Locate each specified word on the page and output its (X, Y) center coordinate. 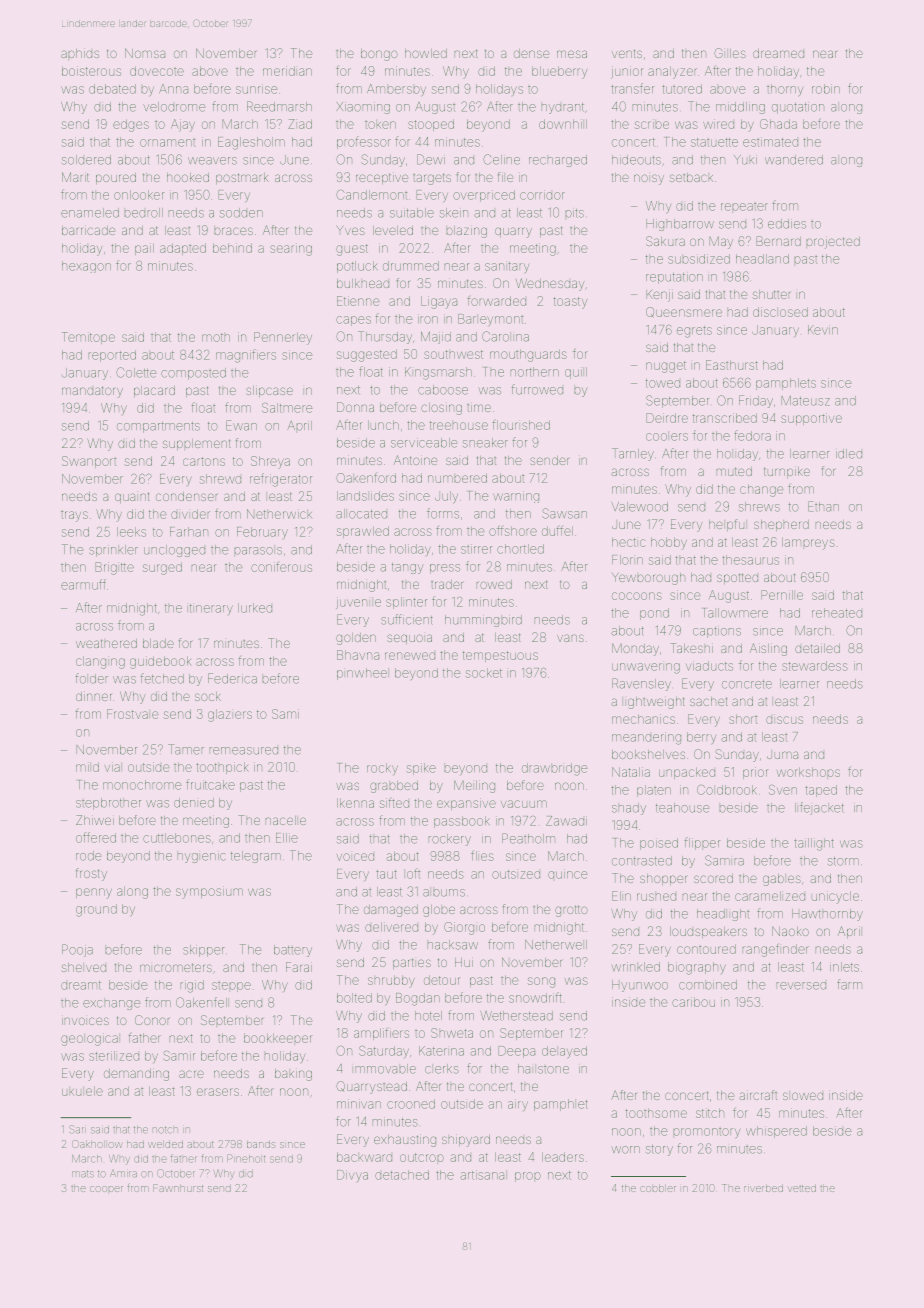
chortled (520, 549)
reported (112, 356)
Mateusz (805, 401)
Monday (635, 649)
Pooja (77, 950)
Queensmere (684, 312)
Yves (351, 230)
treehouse (459, 425)
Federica (232, 678)
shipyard (466, 1141)
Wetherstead (516, 1016)
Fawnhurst (178, 1188)
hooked (188, 177)
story (659, 1150)
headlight (723, 915)
